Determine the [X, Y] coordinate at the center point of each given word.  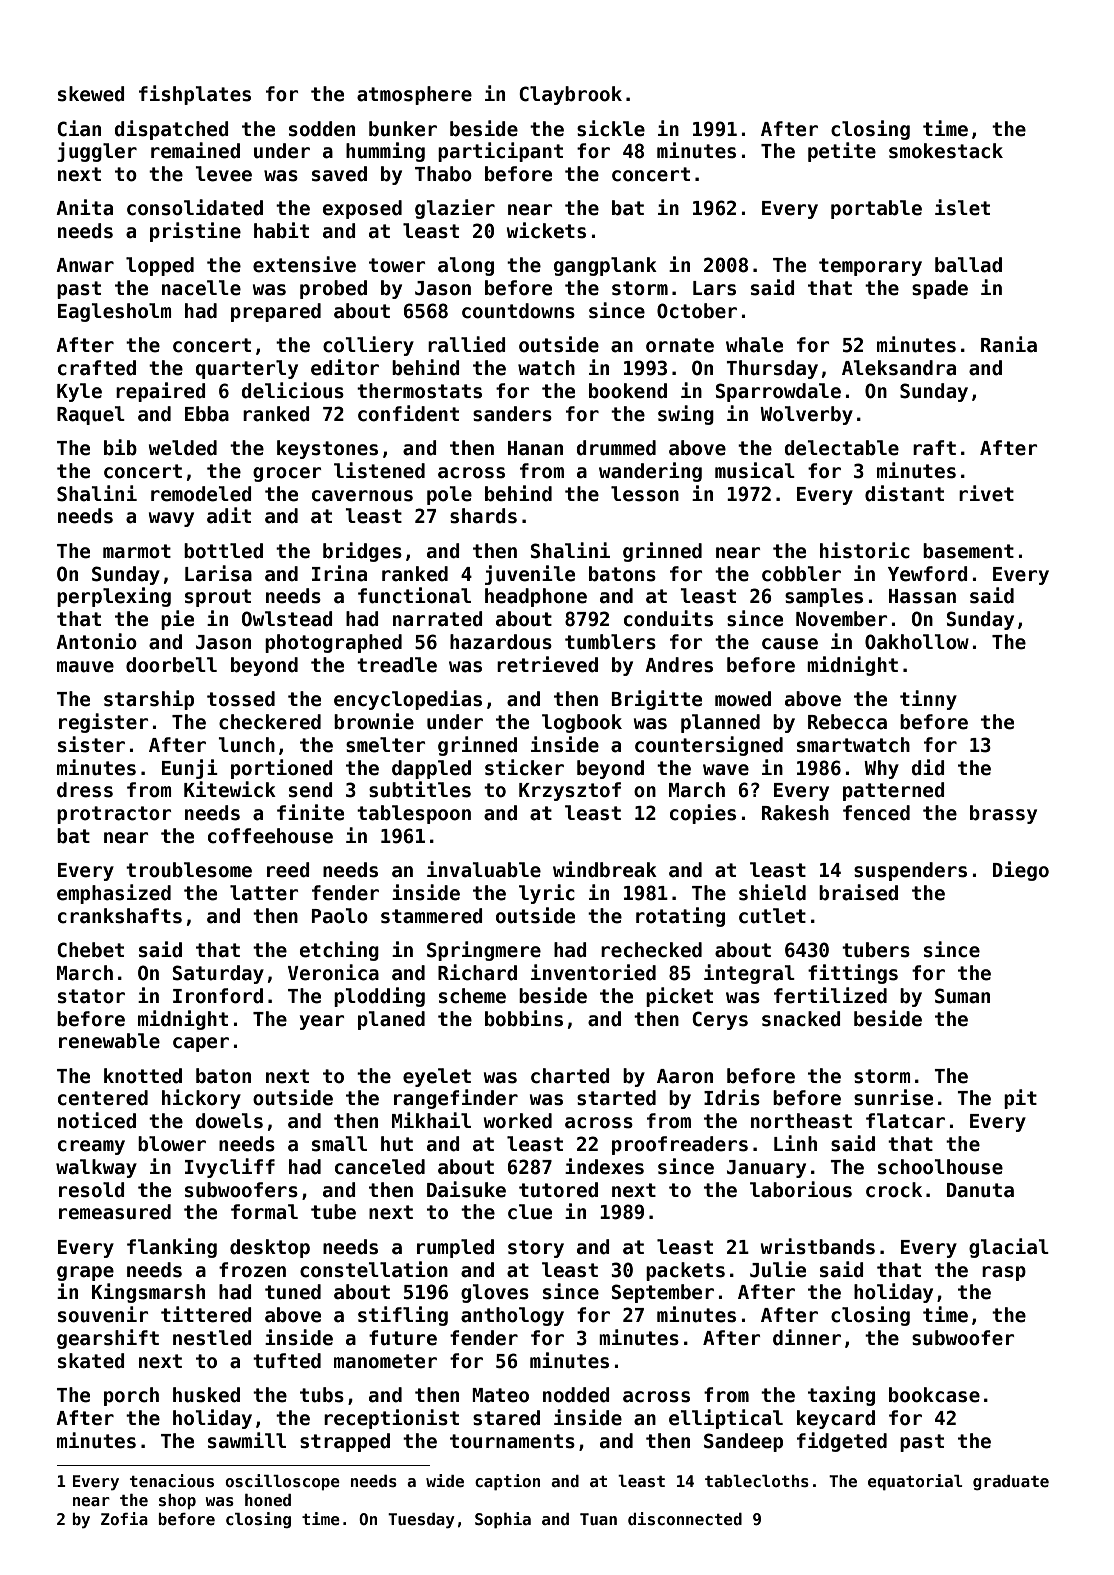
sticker [524, 767]
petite [842, 152]
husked [206, 1395]
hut [397, 1144]
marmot [137, 551]
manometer [385, 1361]
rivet [986, 493]
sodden [322, 129]
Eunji [190, 769]
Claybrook [570, 95]
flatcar [905, 1121]
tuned [293, 1292]
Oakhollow [917, 642]
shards [483, 516]
